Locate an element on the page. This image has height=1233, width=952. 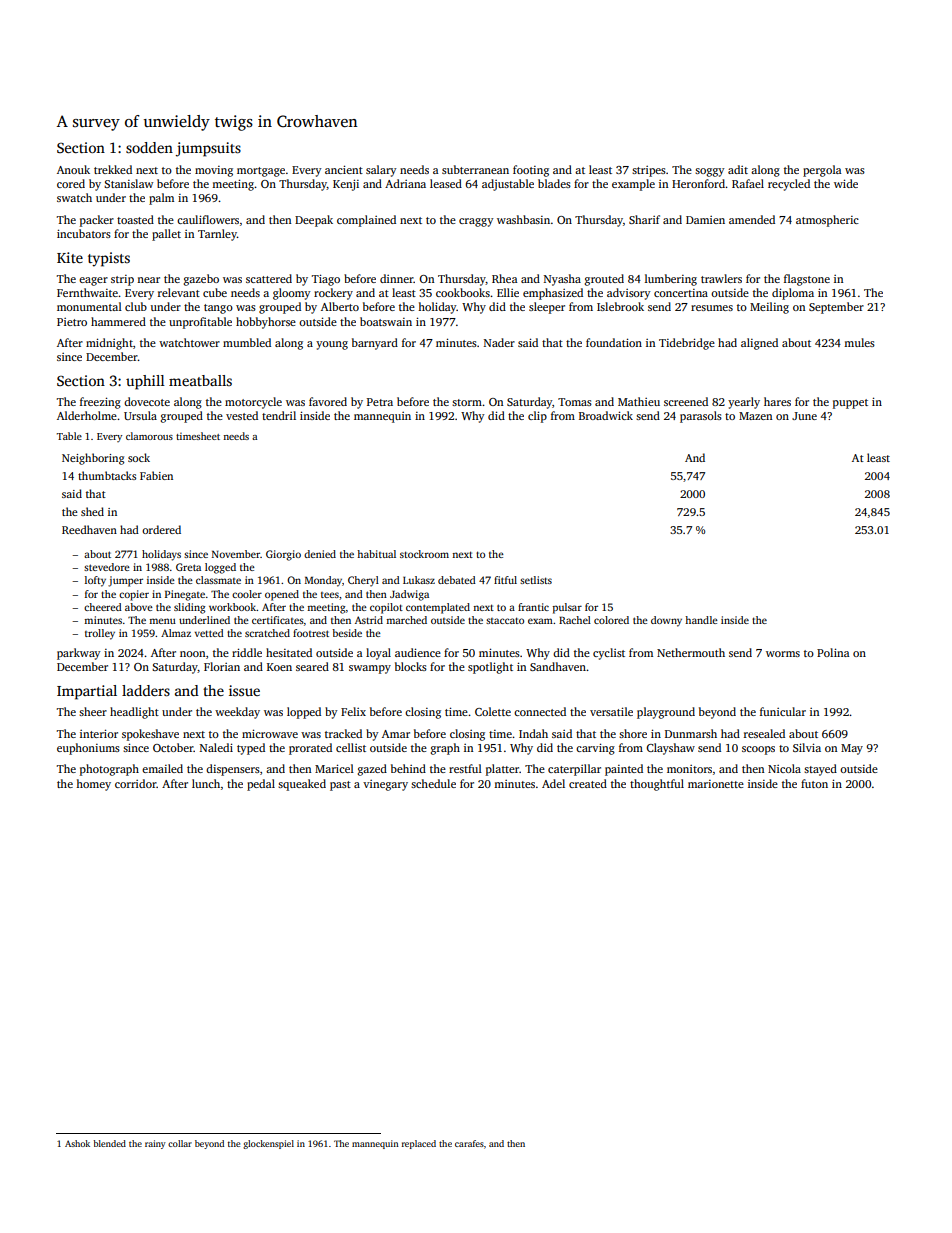
subterranean is located at coordinates (475, 169).
